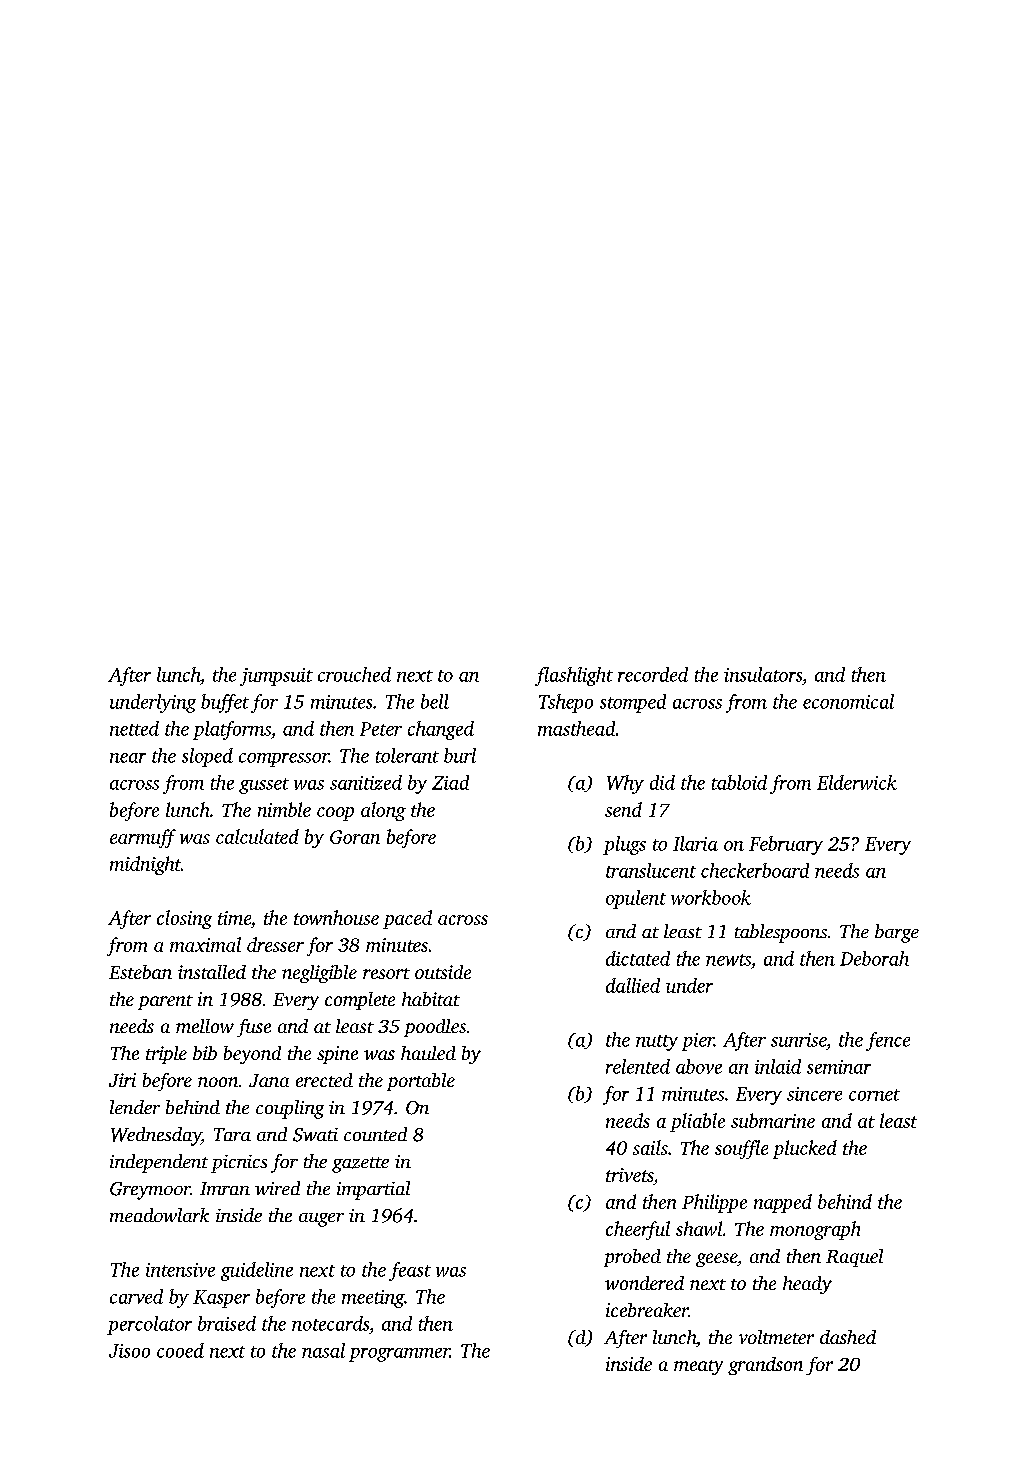 The width and height of the screenshot is (1029, 1462). Describe the element at coordinates (225, 703) in the screenshot. I see `buffet` at that location.
